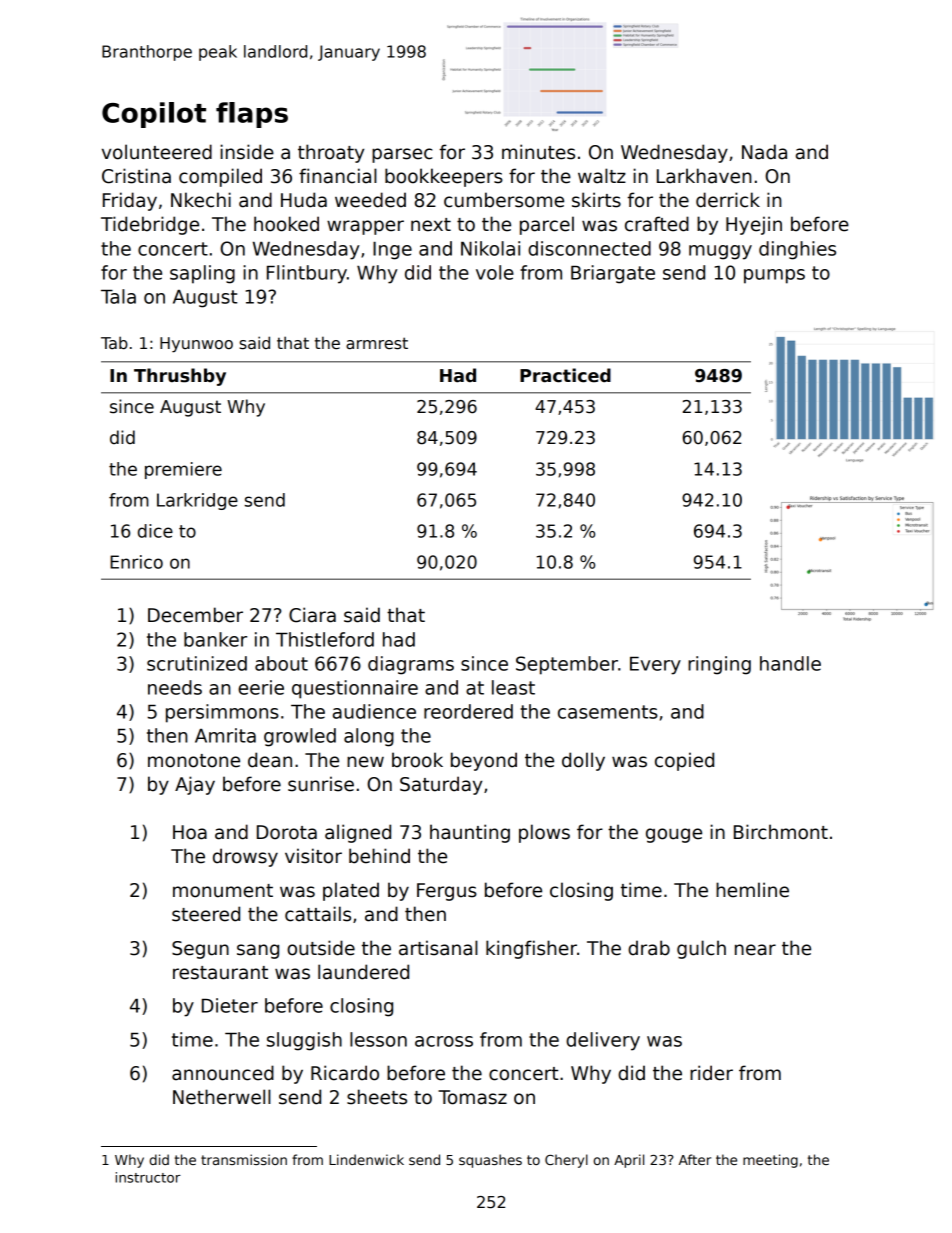 The height and width of the screenshot is (1233, 952). Describe the element at coordinates (538, 152) in the screenshot. I see `minutes` at that location.
